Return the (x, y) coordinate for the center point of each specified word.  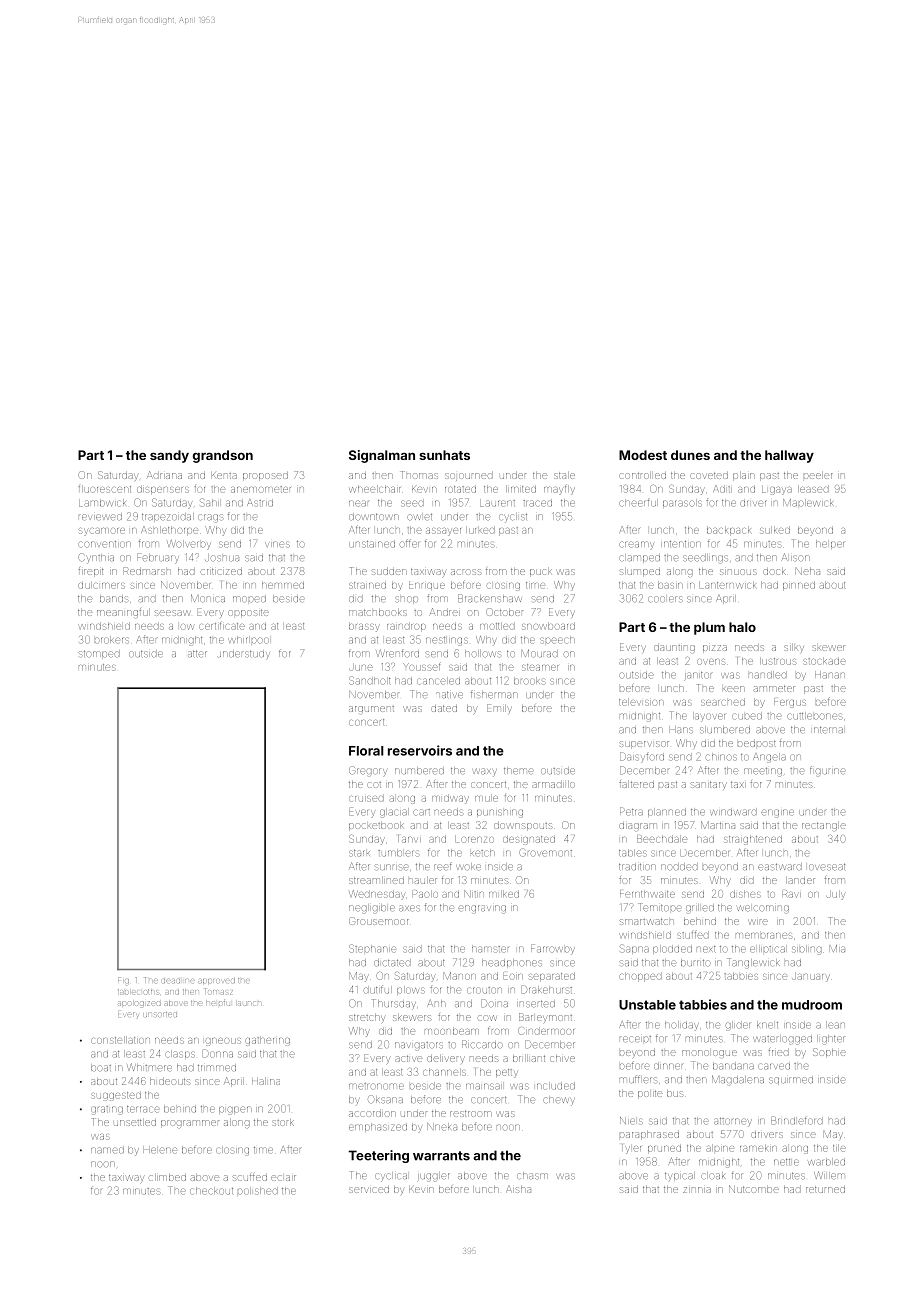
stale (564, 475)
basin (670, 585)
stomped (99, 654)
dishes (745, 894)
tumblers (398, 853)
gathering (267, 1041)
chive (562, 1058)
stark (359, 853)
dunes (690, 455)
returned (825, 1189)
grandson (223, 456)
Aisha (518, 1189)
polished (258, 1191)
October (505, 612)
